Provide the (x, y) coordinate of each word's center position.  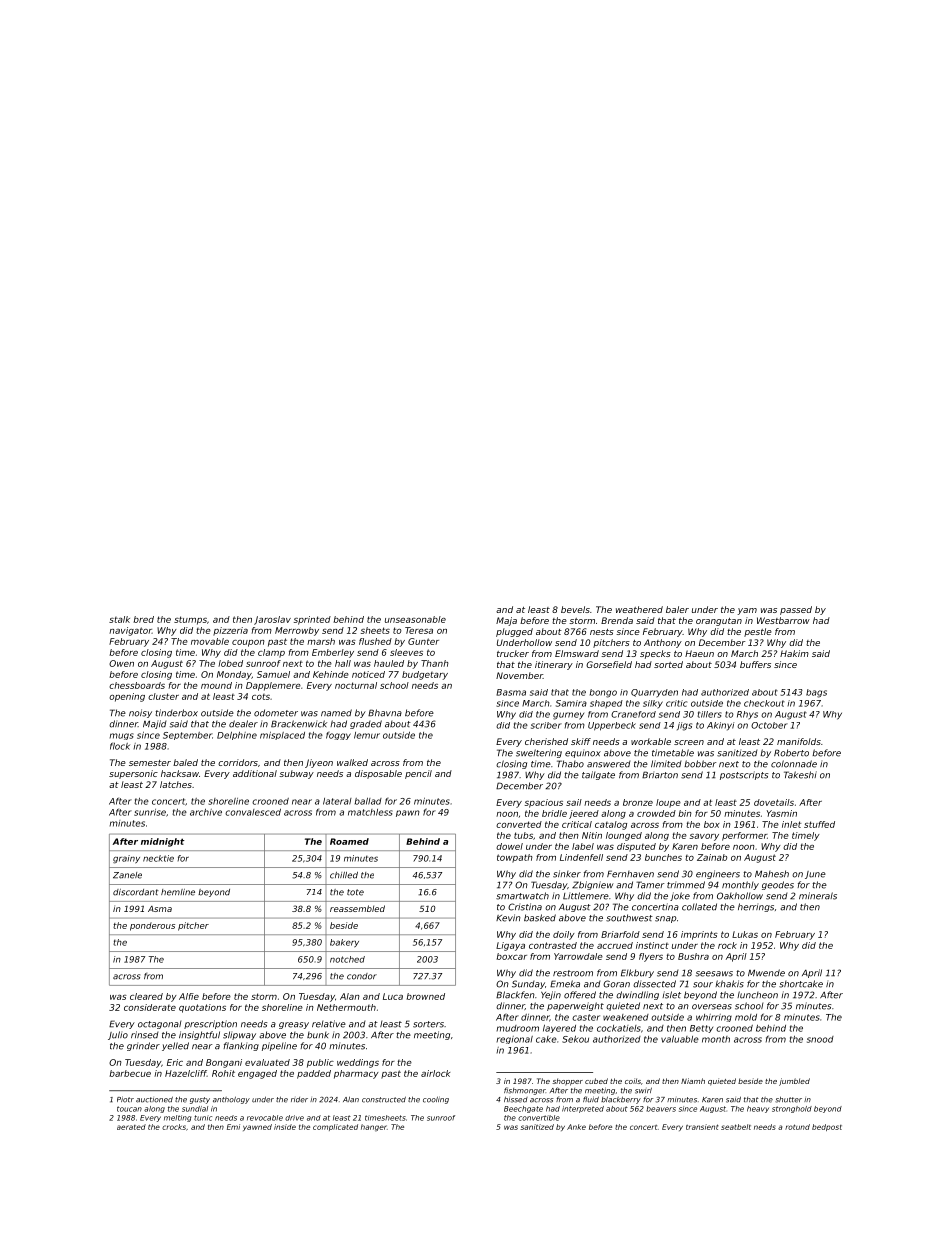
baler (677, 609)
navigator (130, 631)
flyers (651, 957)
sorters (428, 1024)
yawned (257, 1127)
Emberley (333, 653)
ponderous (152, 926)
